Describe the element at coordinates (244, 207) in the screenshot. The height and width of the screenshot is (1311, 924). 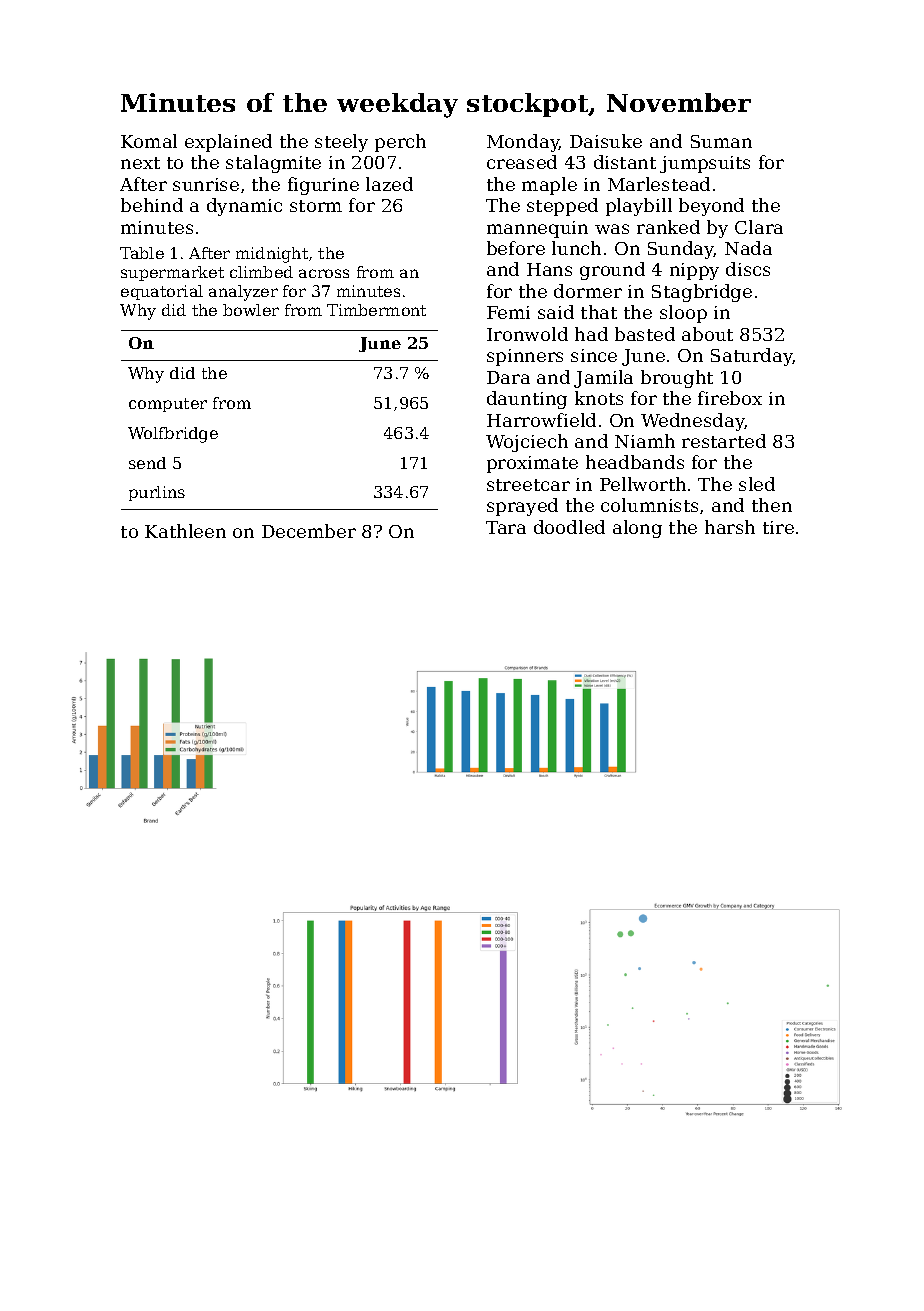
I see `dynamic` at that location.
